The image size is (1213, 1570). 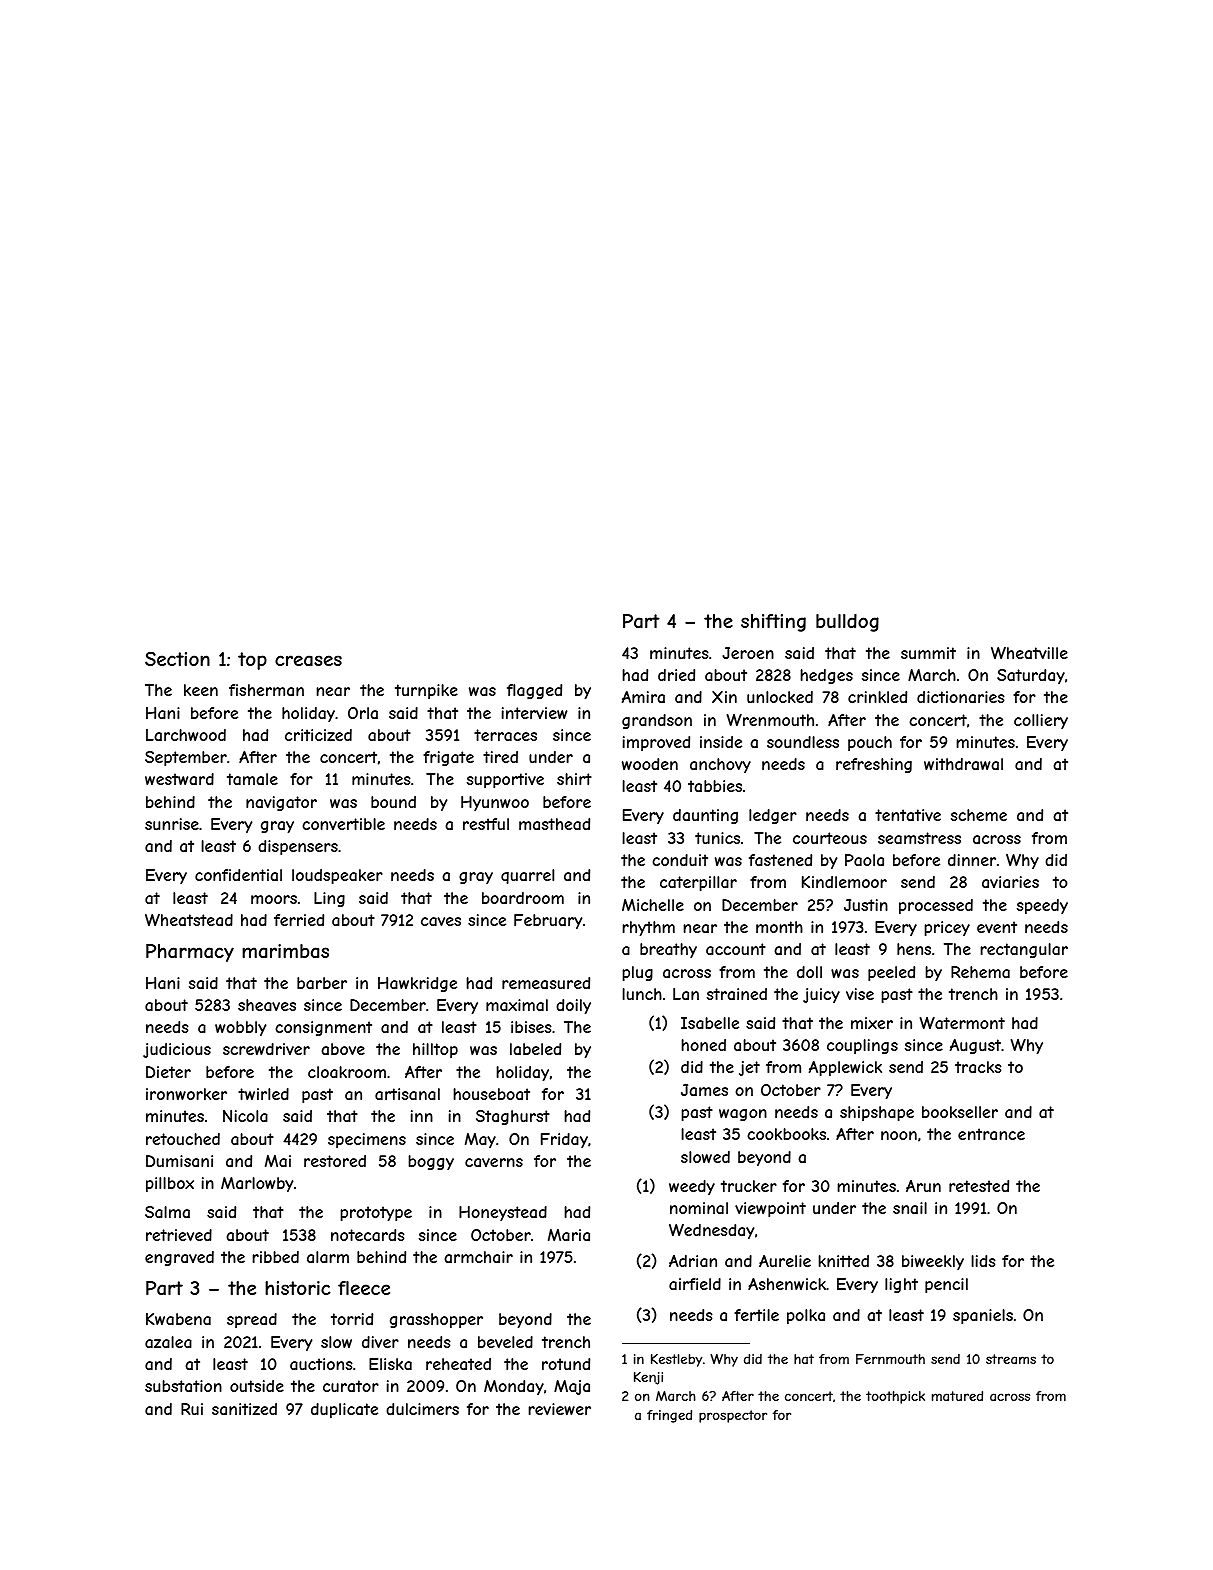 What do you see at coordinates (910, 1208) in the screenshot?
I see `snail` at bounding box center [910, 1208].
